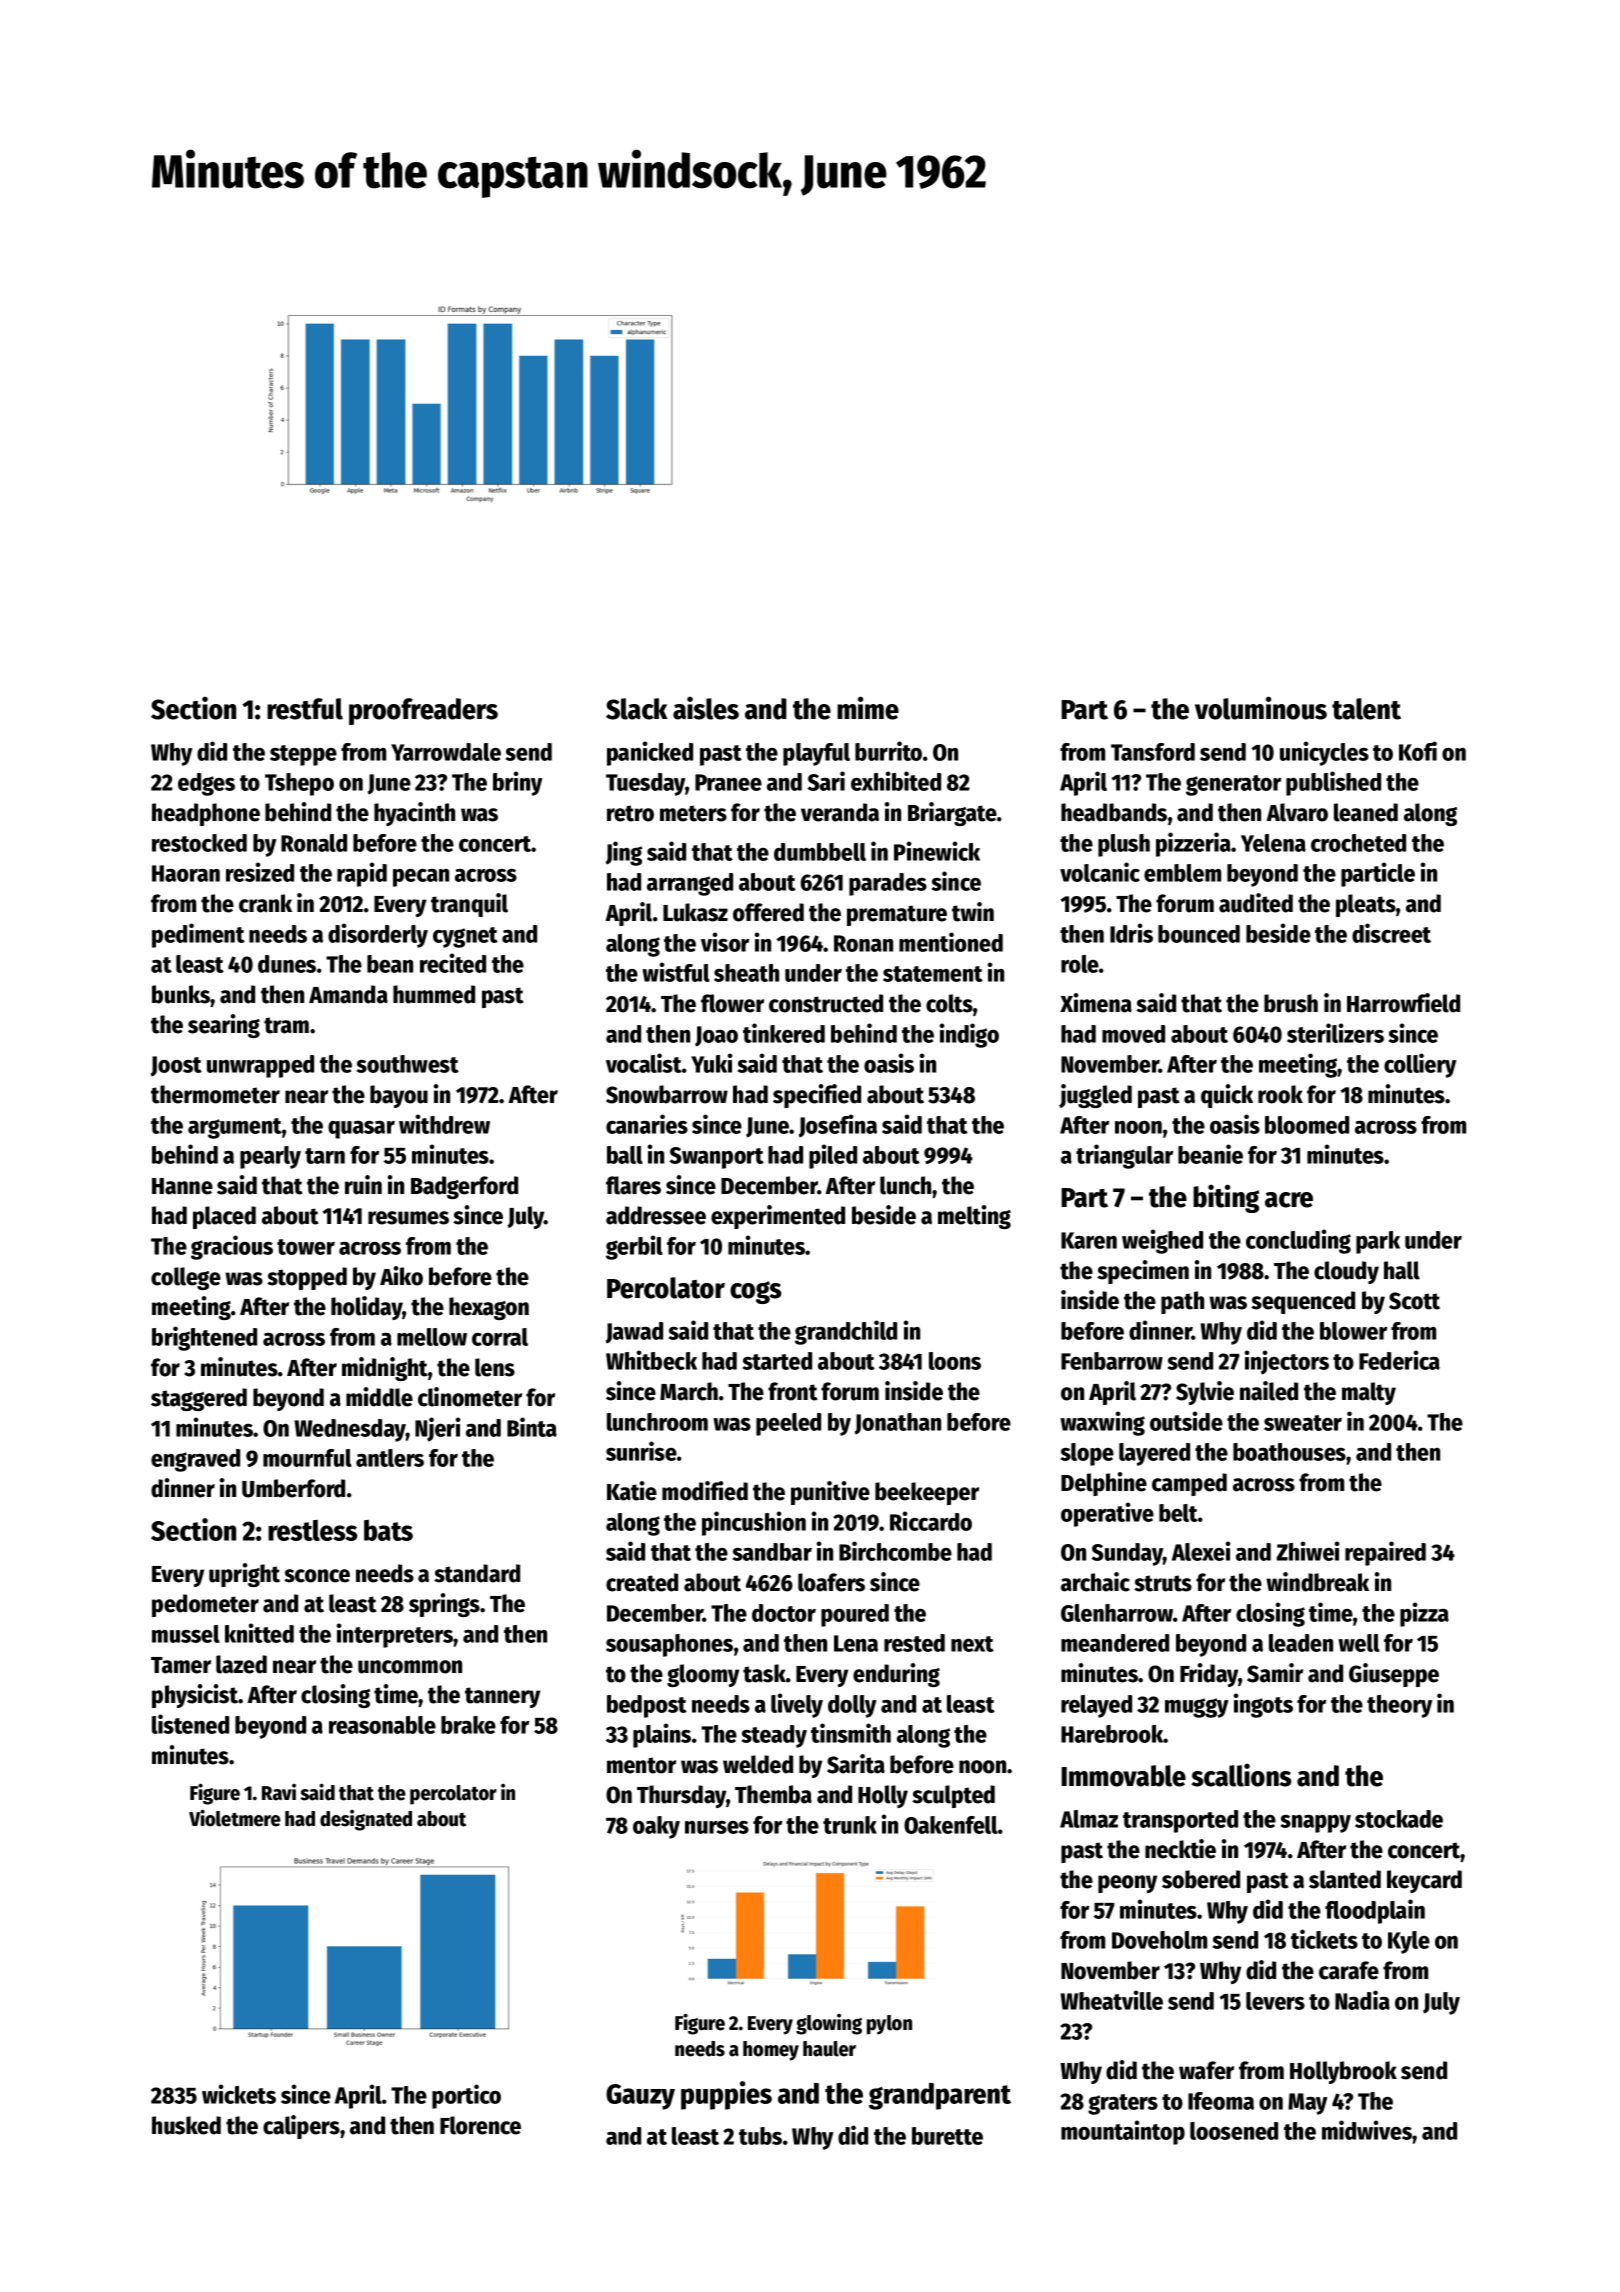 This image has width=1620, height=2292. I want to click on burette, so click(947, 2136).
